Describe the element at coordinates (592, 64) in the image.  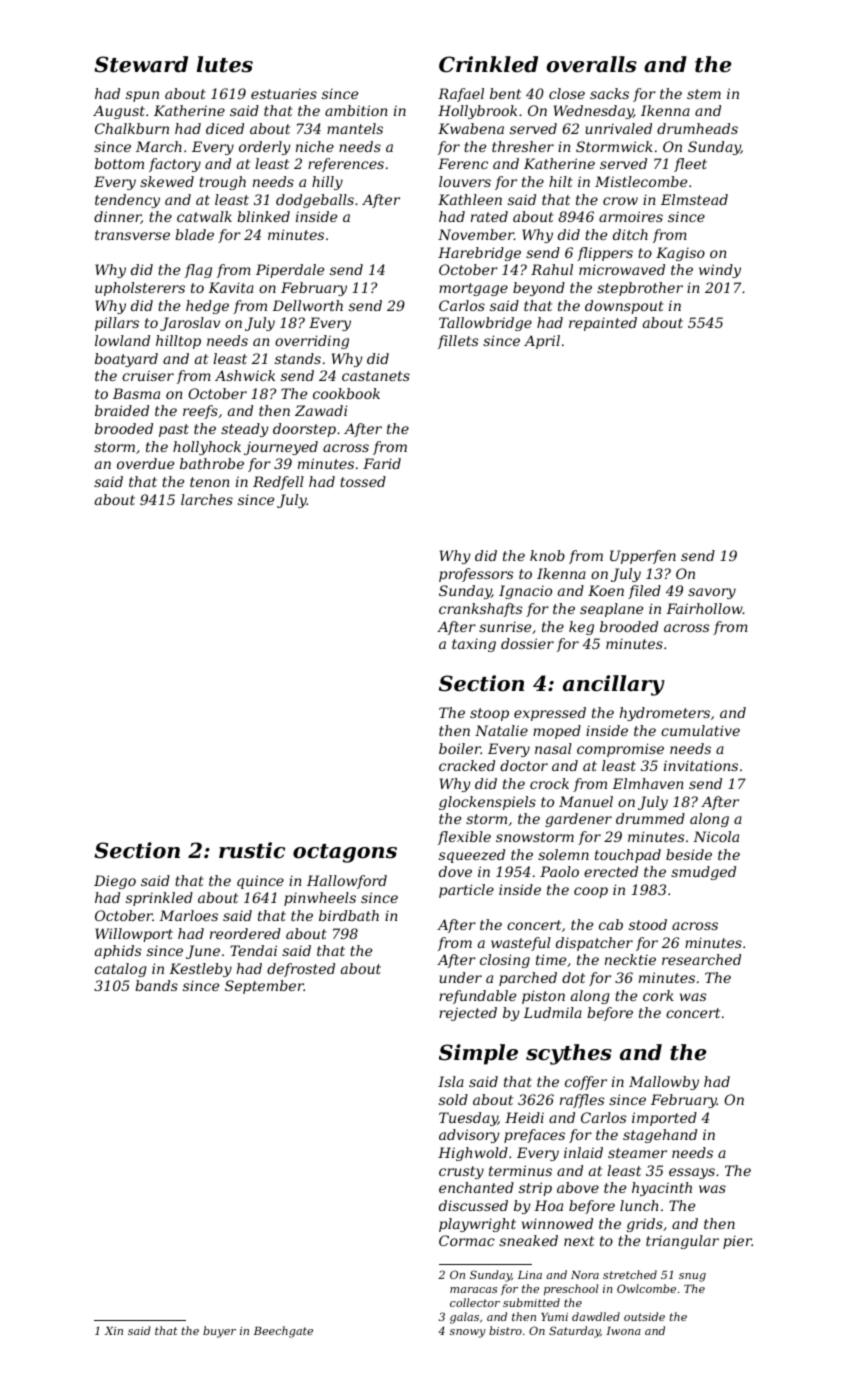
I see `overalls` at that location.
